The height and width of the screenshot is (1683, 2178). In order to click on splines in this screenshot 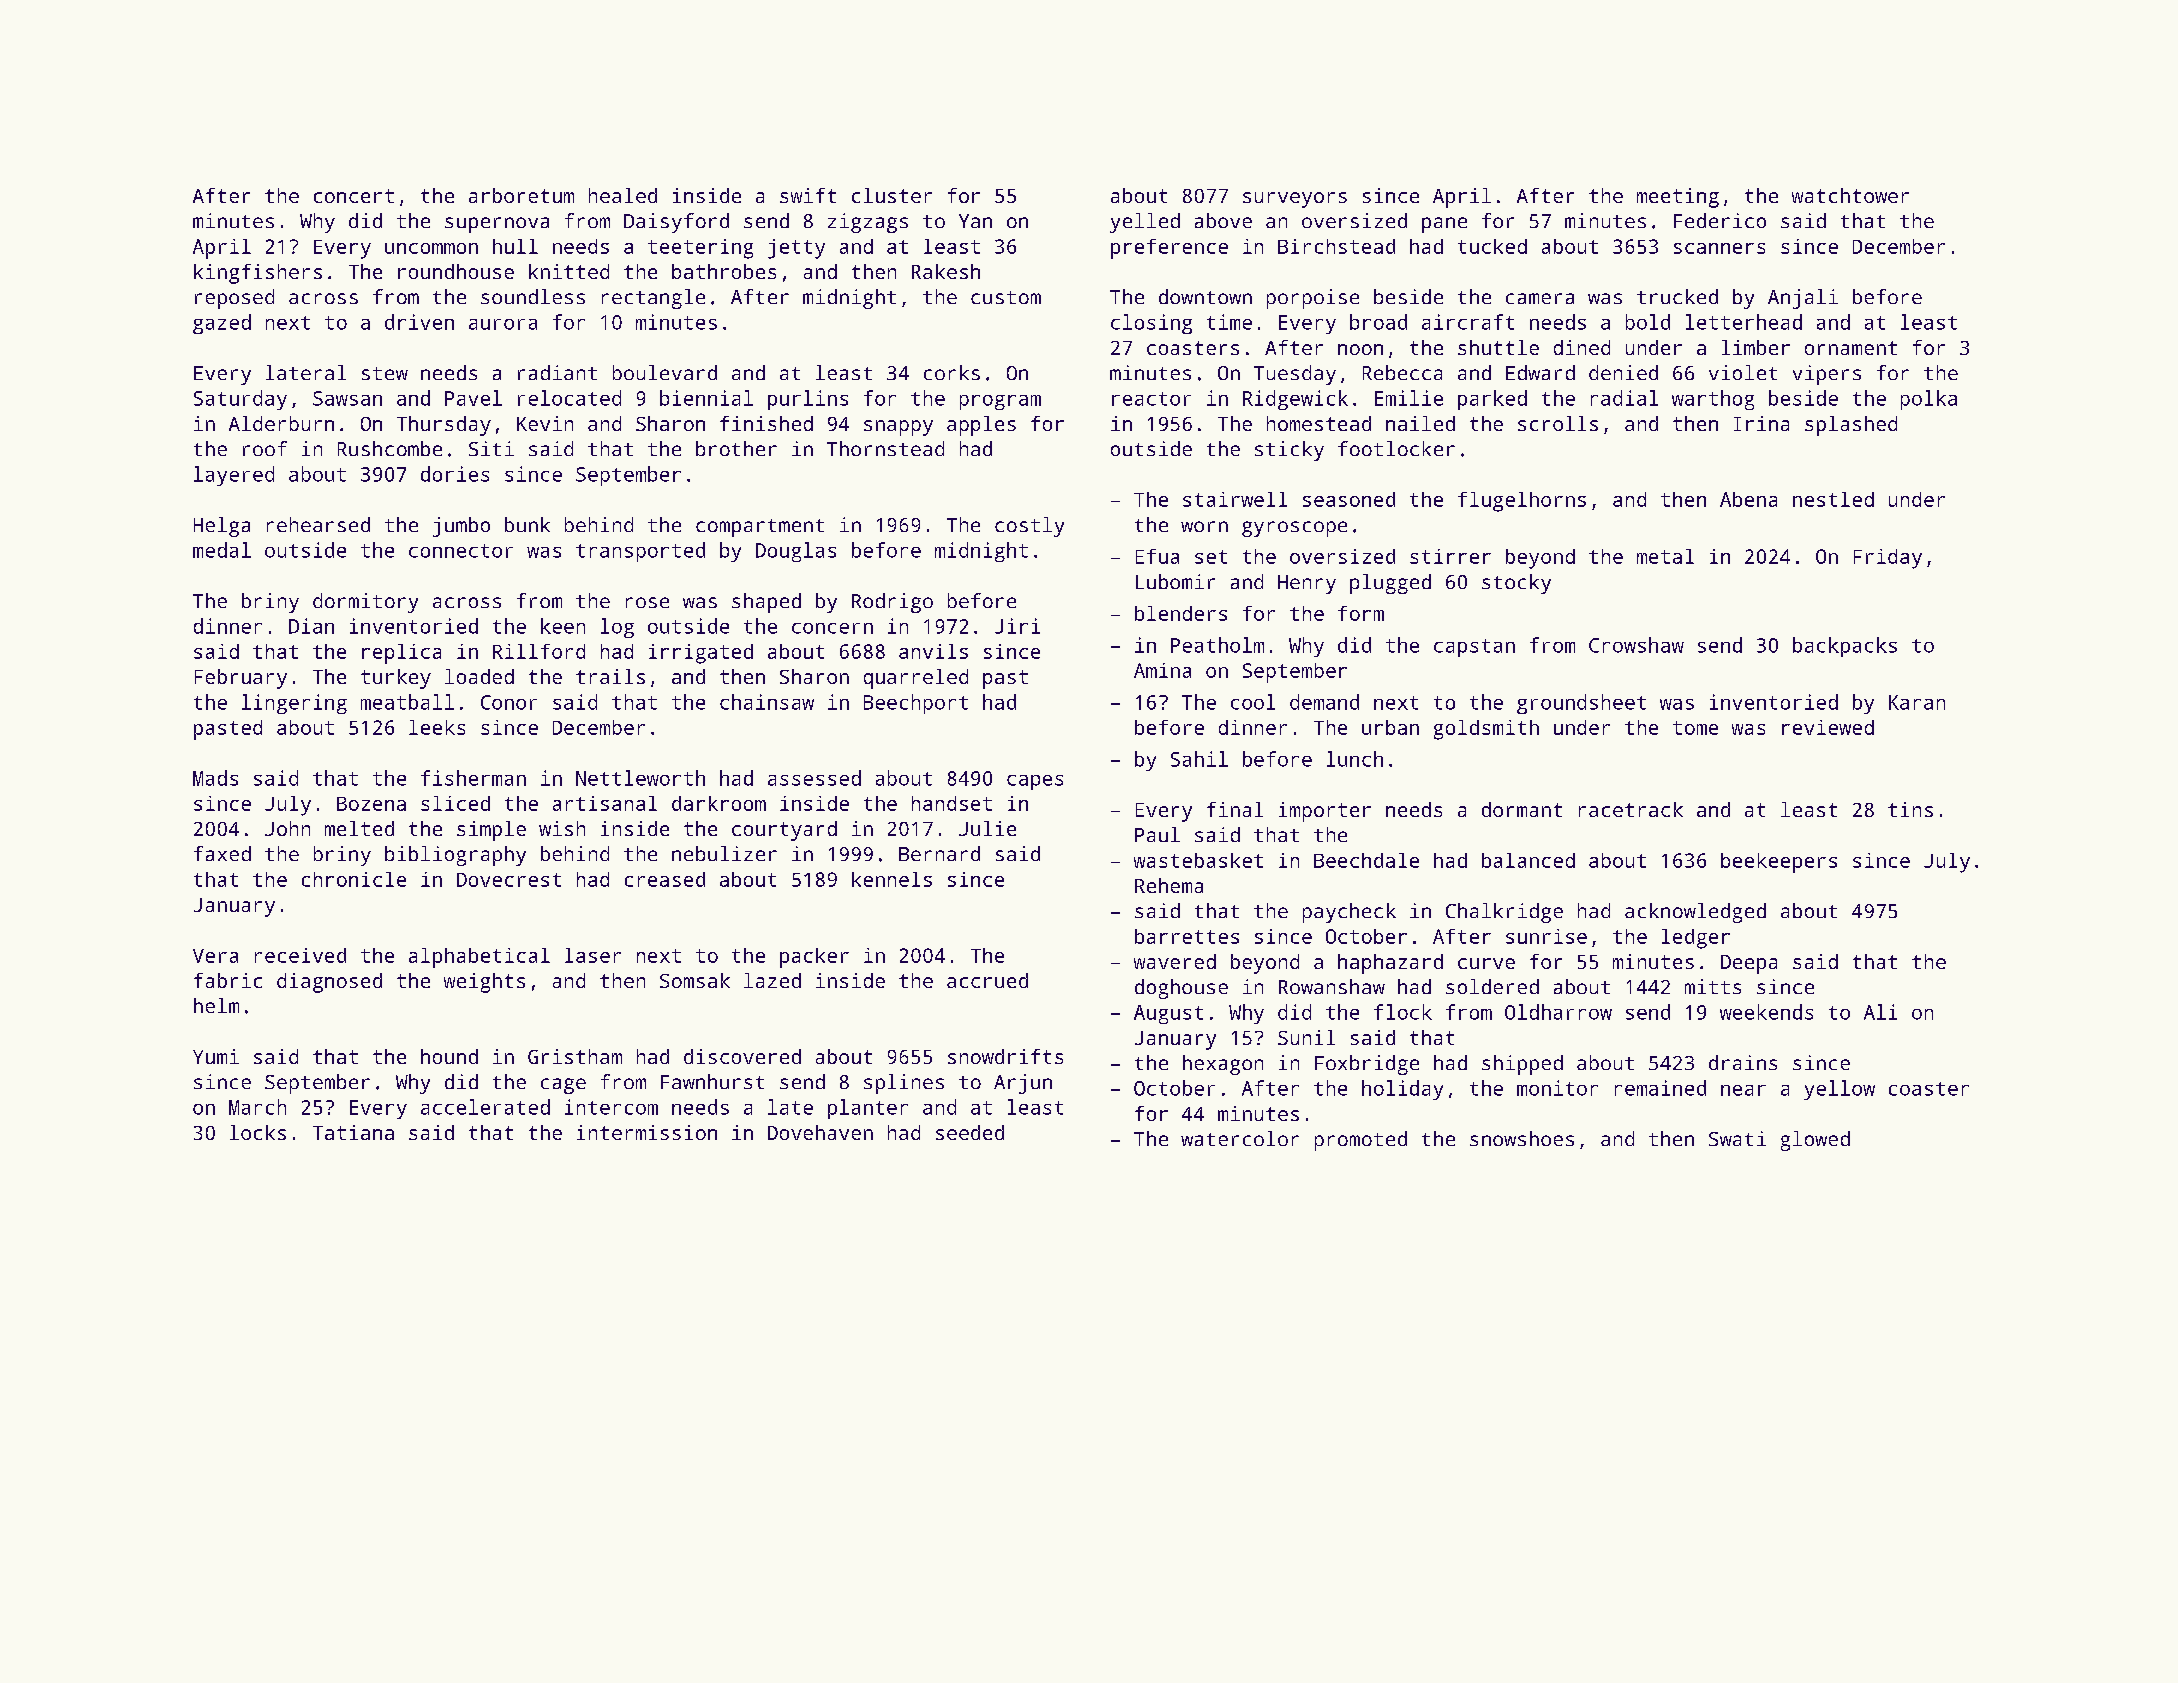, I will do `click(904, 1084)`.
